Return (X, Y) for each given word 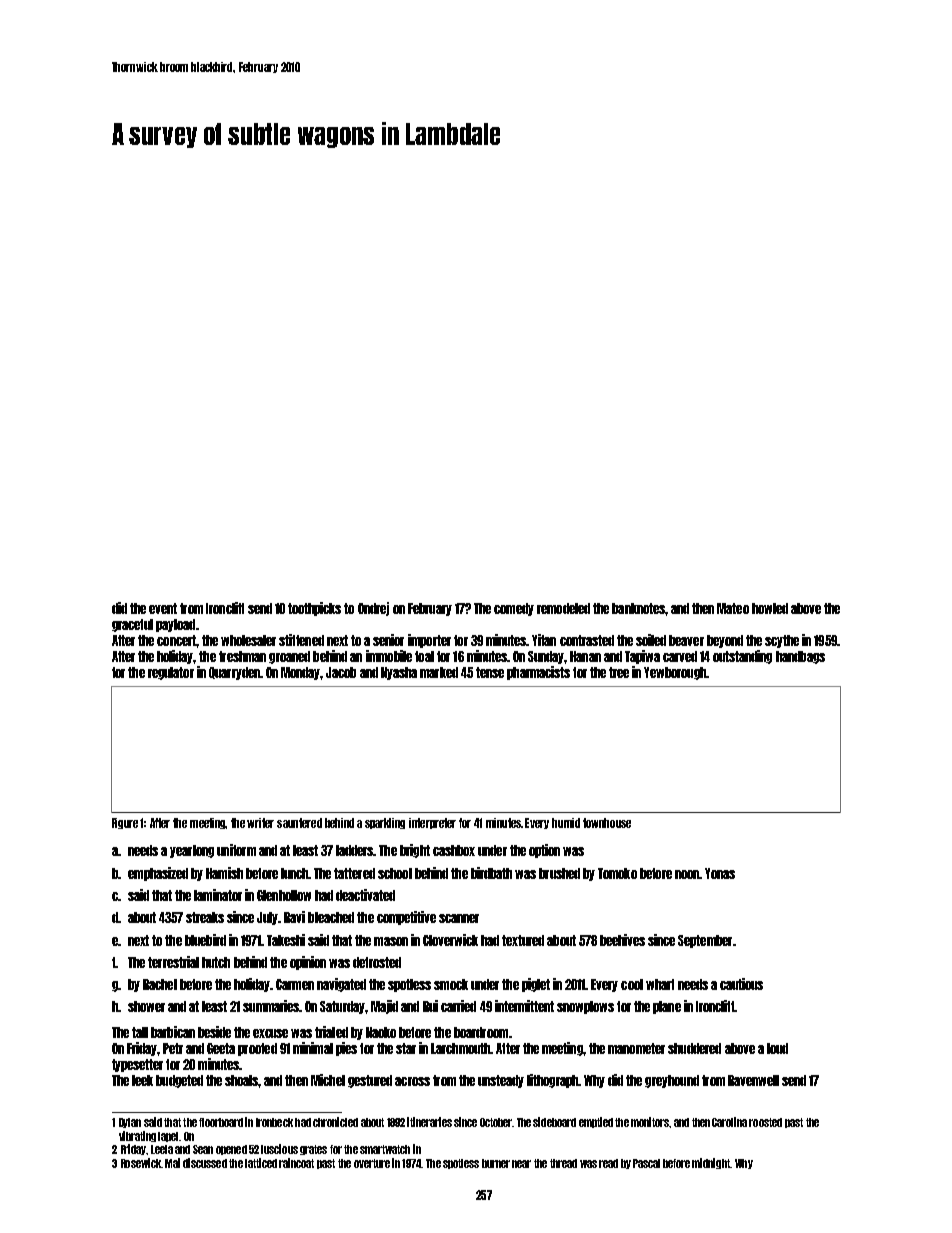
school (395, 873)
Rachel (160, 984)
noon (687, 874)
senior (388, 640)
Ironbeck (274, 1122)
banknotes (638, 608)
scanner (459, 918)
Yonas (720, 873)
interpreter (432, 823)
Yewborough (675, 673)
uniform (236, 850)
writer (260, 823)
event (163, 608)
